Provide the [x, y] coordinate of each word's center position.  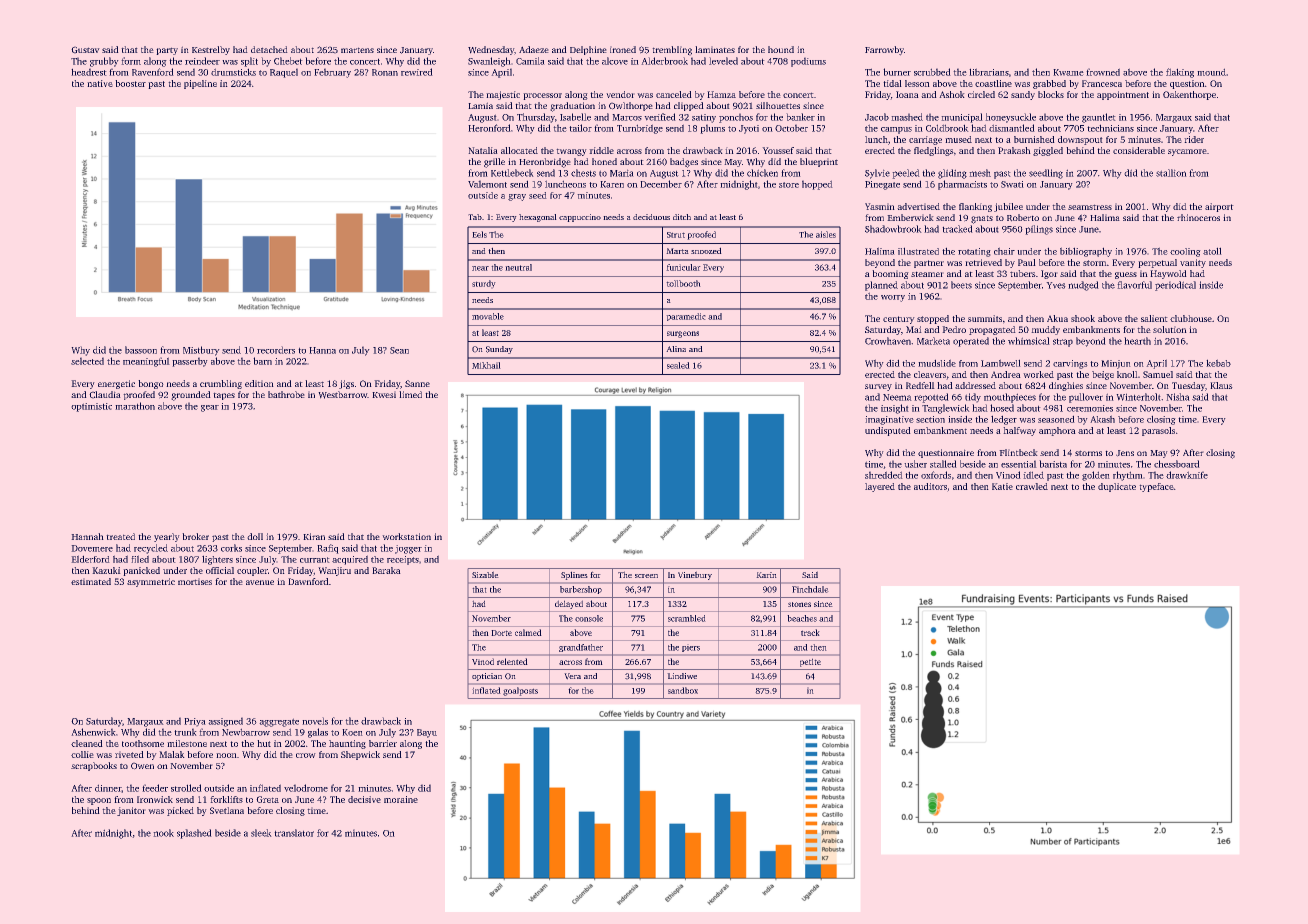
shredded [884, 475]
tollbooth [683, 283]
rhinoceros [1198, 217]
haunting [347, 744]
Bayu [427, 733]
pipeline [200, 84]
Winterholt [1138, 397]
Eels [479, 234]
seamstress [1090, 207]
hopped [817, 185]
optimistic [91, 407]
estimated [91, 581]
